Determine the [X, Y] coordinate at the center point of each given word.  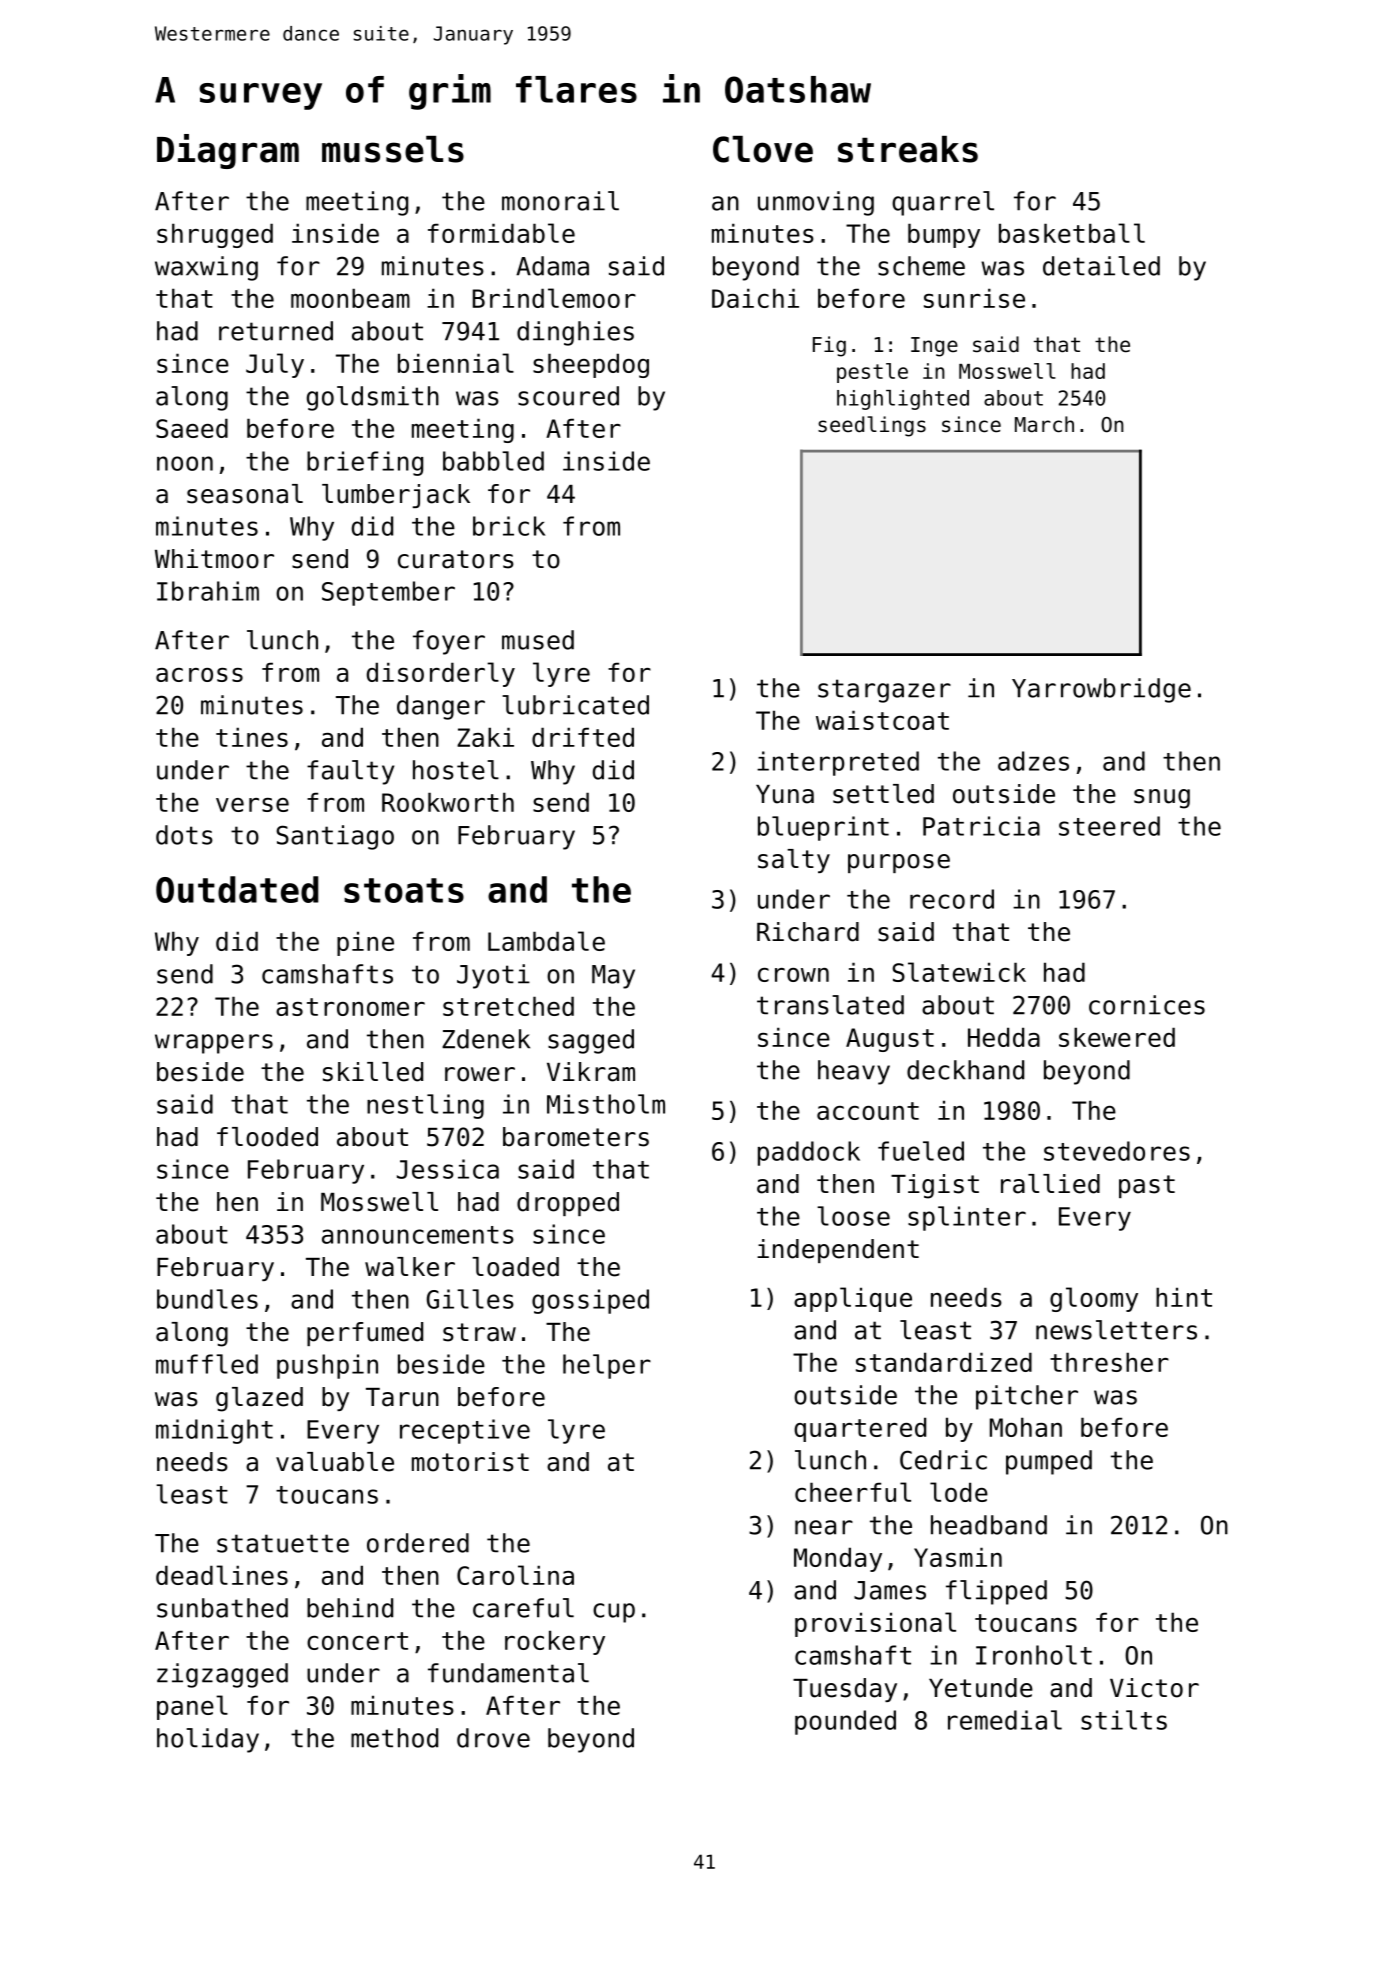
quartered [860, 1429]
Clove [763, 149]
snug [1162, 799]
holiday [208, 1740]
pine [365, 943]
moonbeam [350, 298]
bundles [207, 1299]
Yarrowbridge [1101, 690]
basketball [1072, 233]
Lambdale [546, 941]
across [199, 675]
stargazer [884, 691]
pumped [1049, 1462]
